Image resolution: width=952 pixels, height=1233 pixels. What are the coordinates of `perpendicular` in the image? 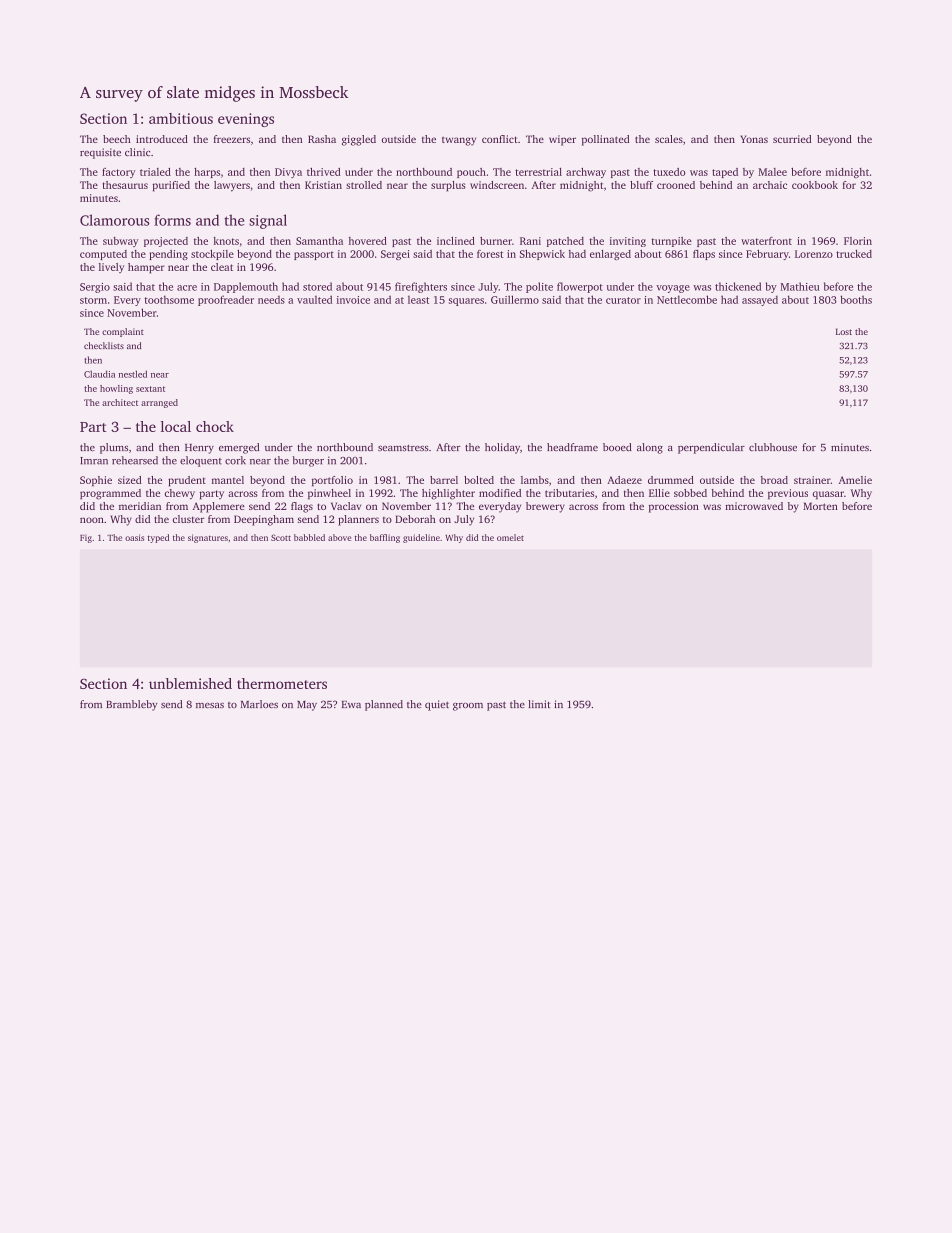 It's located at (711, 448).
